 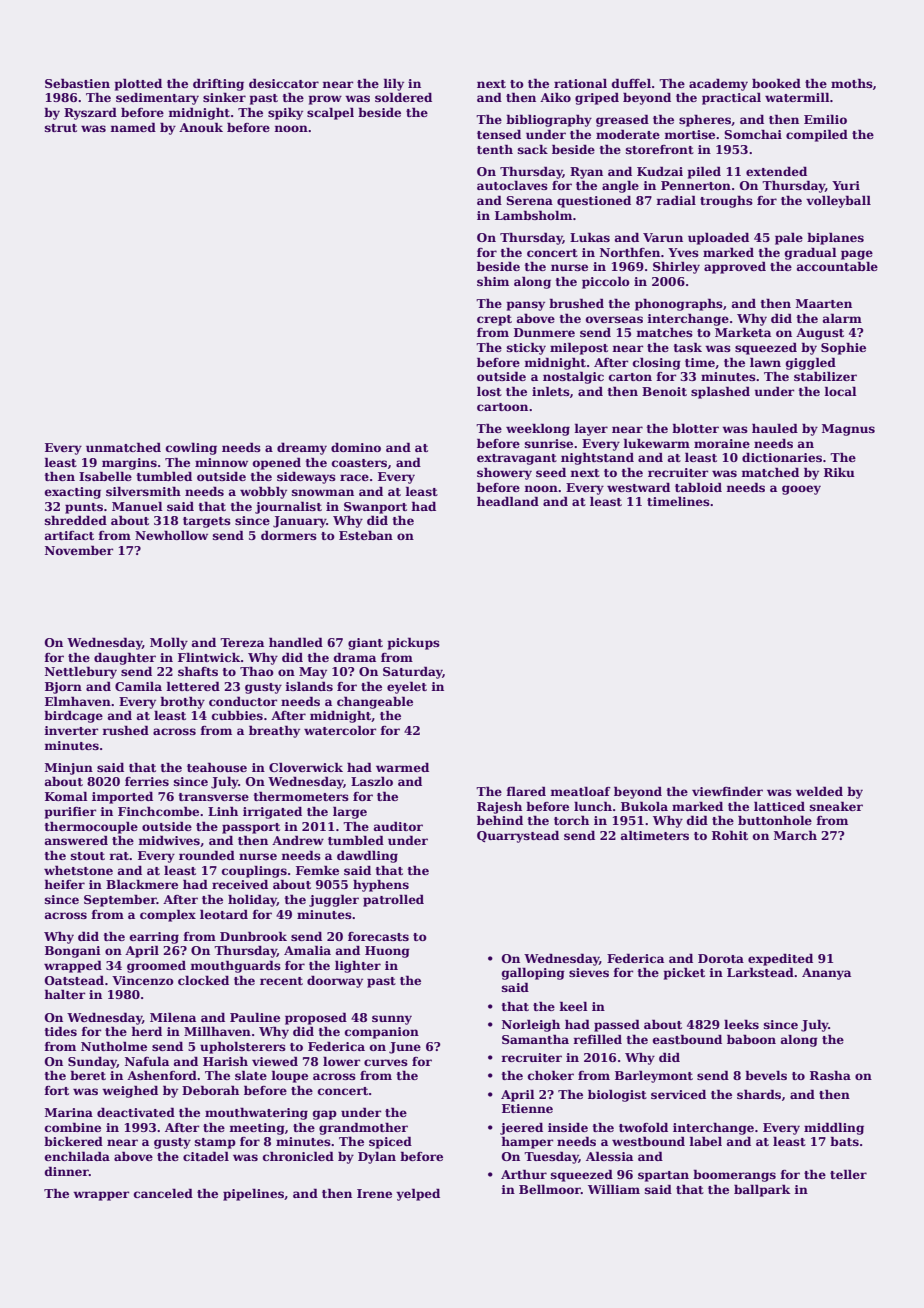 What do you see at coordinates (77, 83) in the screenshot?
I see `Sebastien` at bounding box center [77, 83].
